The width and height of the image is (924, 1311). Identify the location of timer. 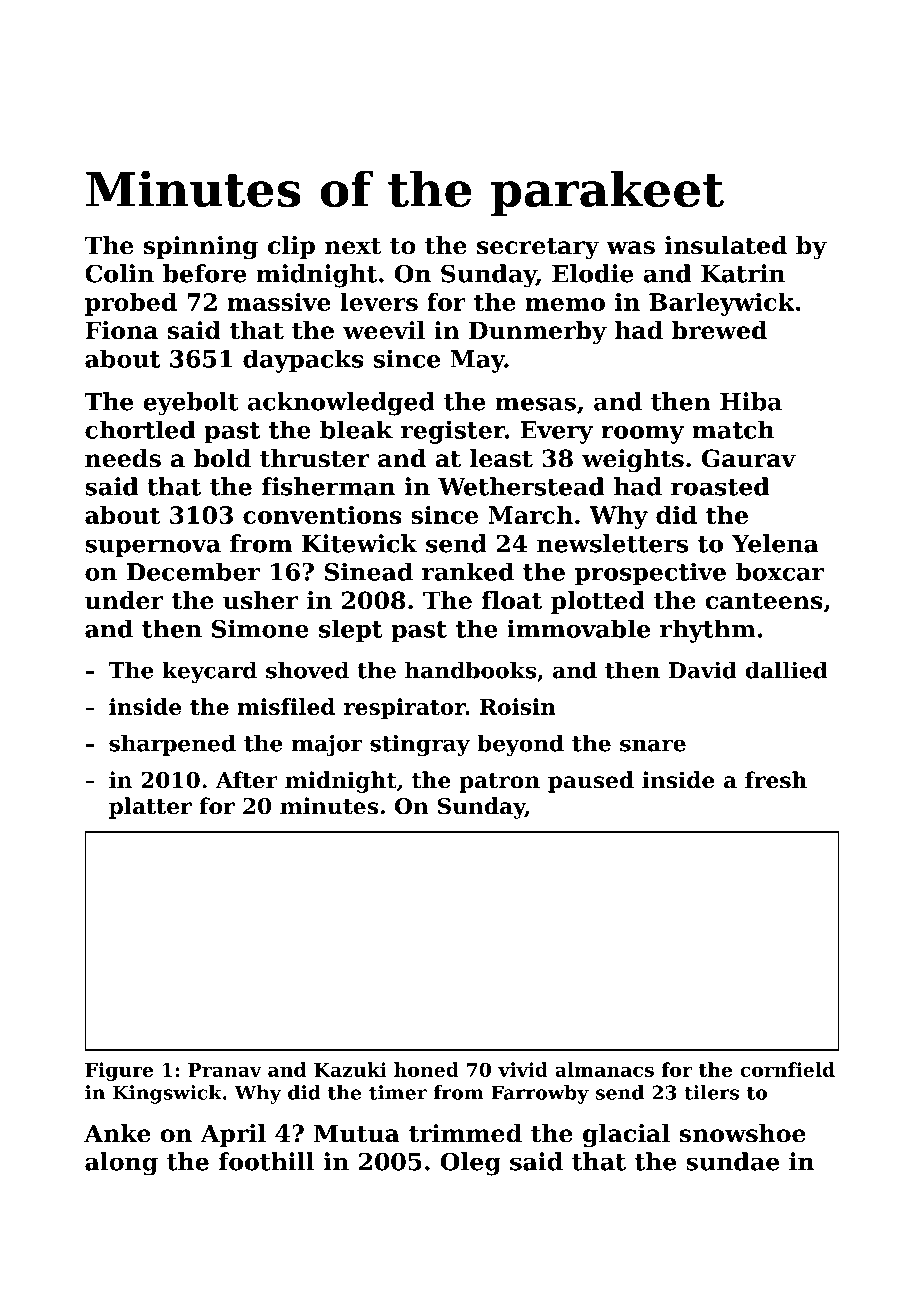
(398, 1092).
